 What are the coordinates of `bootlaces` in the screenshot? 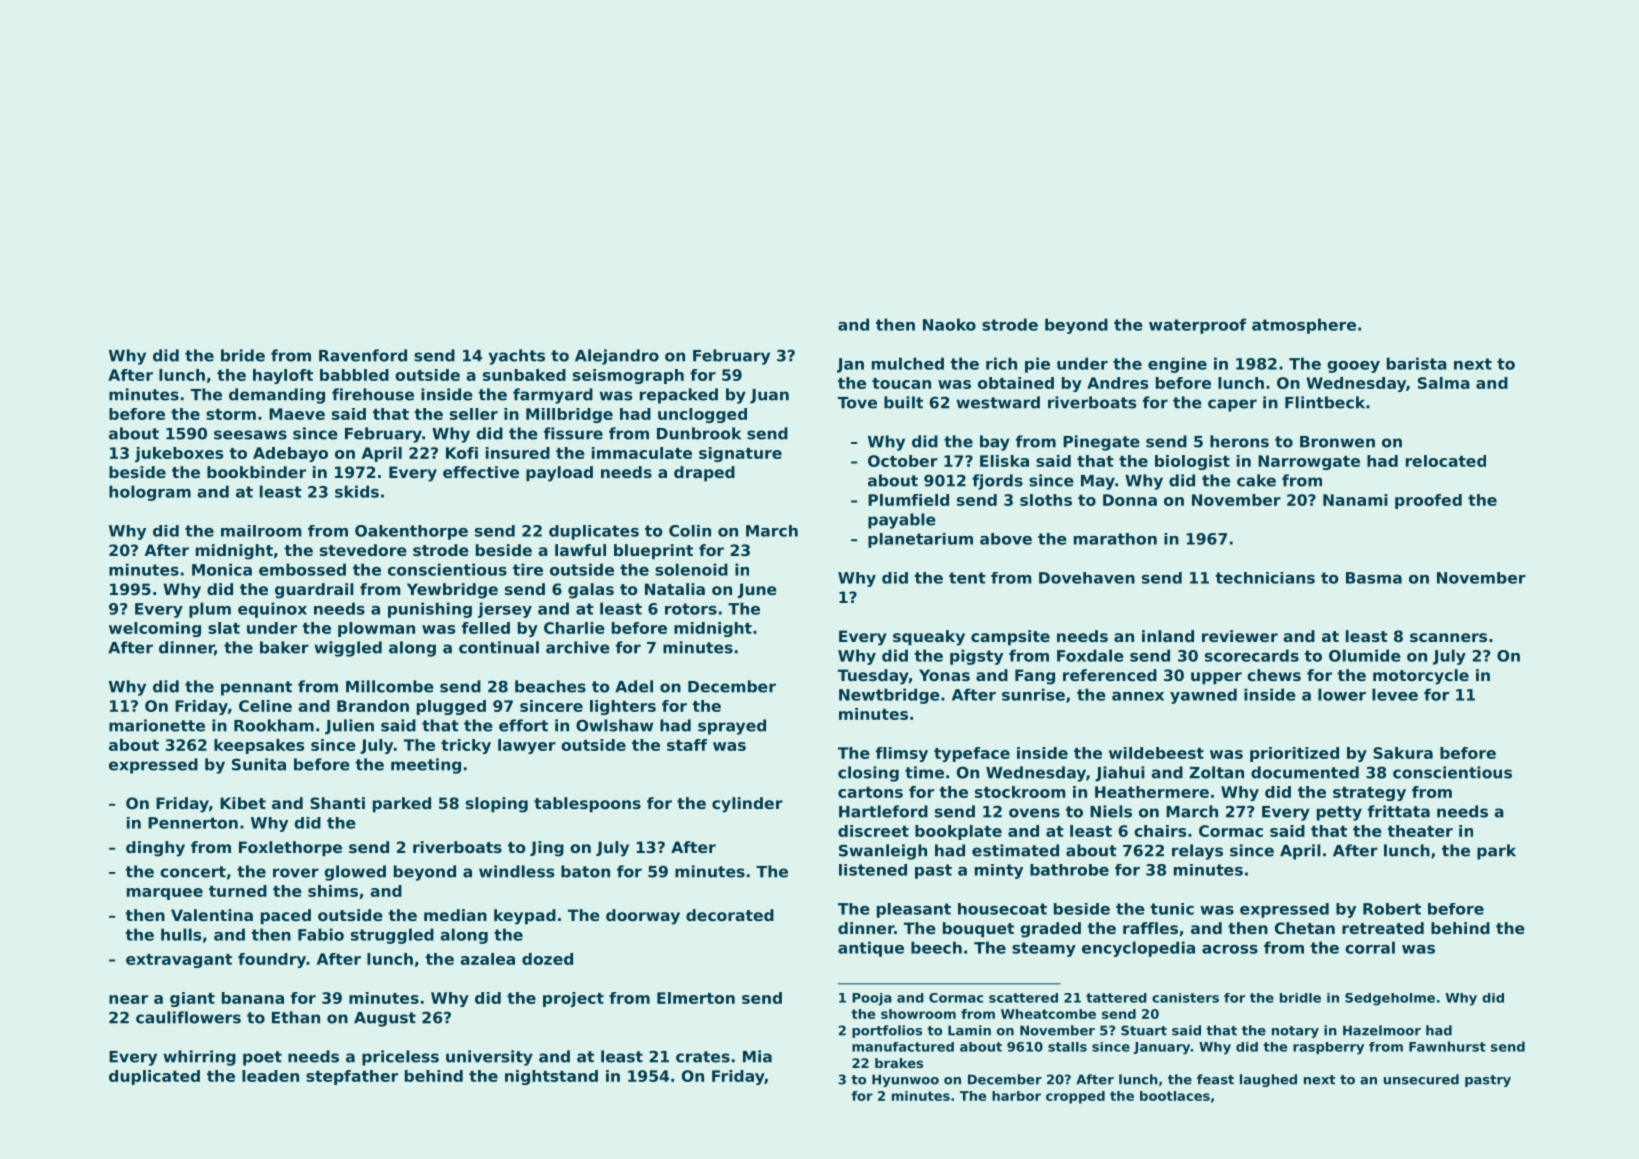 It's located at (1175, 1096).
